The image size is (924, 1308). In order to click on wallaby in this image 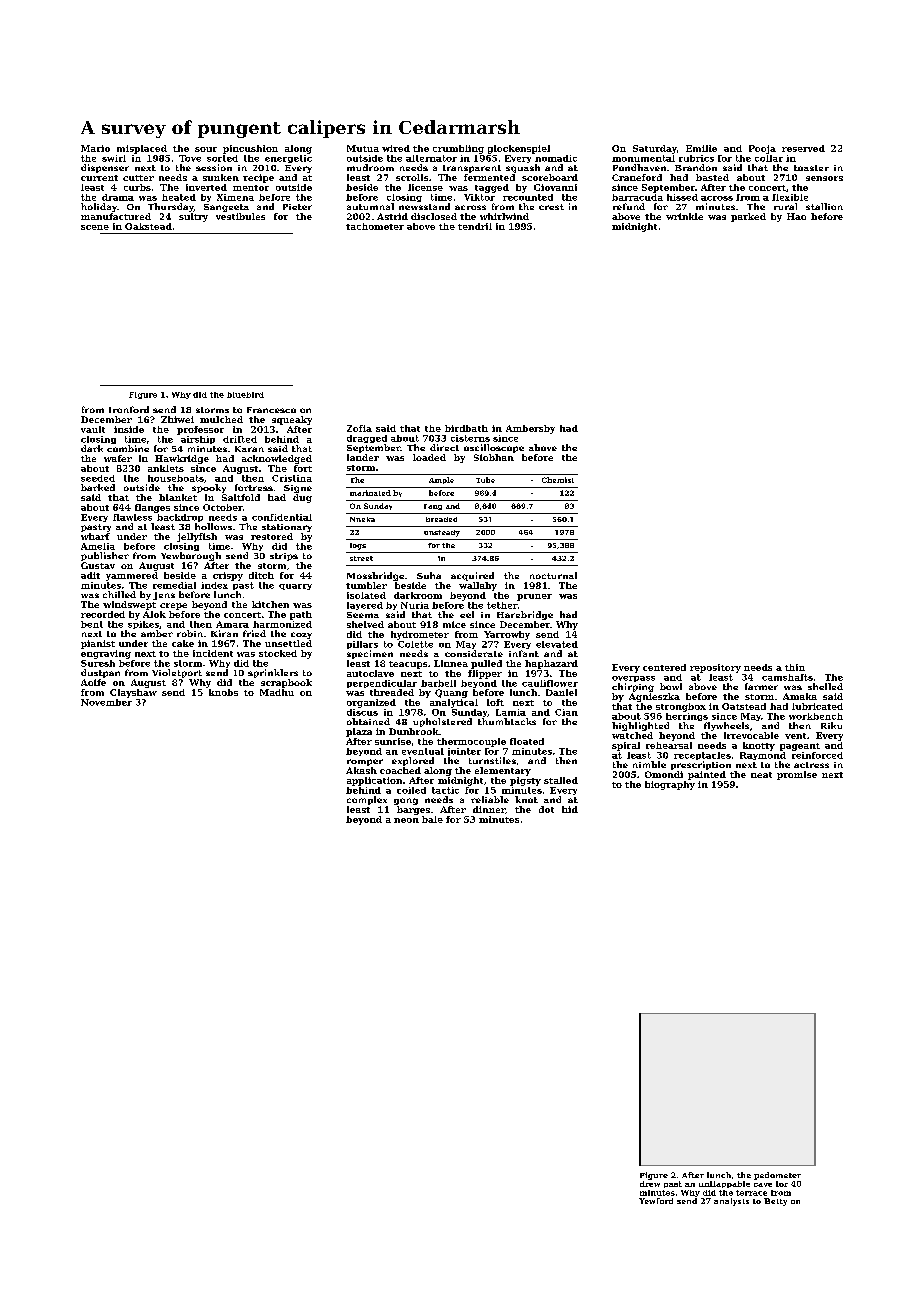, I will do `click(478, 586)`.
